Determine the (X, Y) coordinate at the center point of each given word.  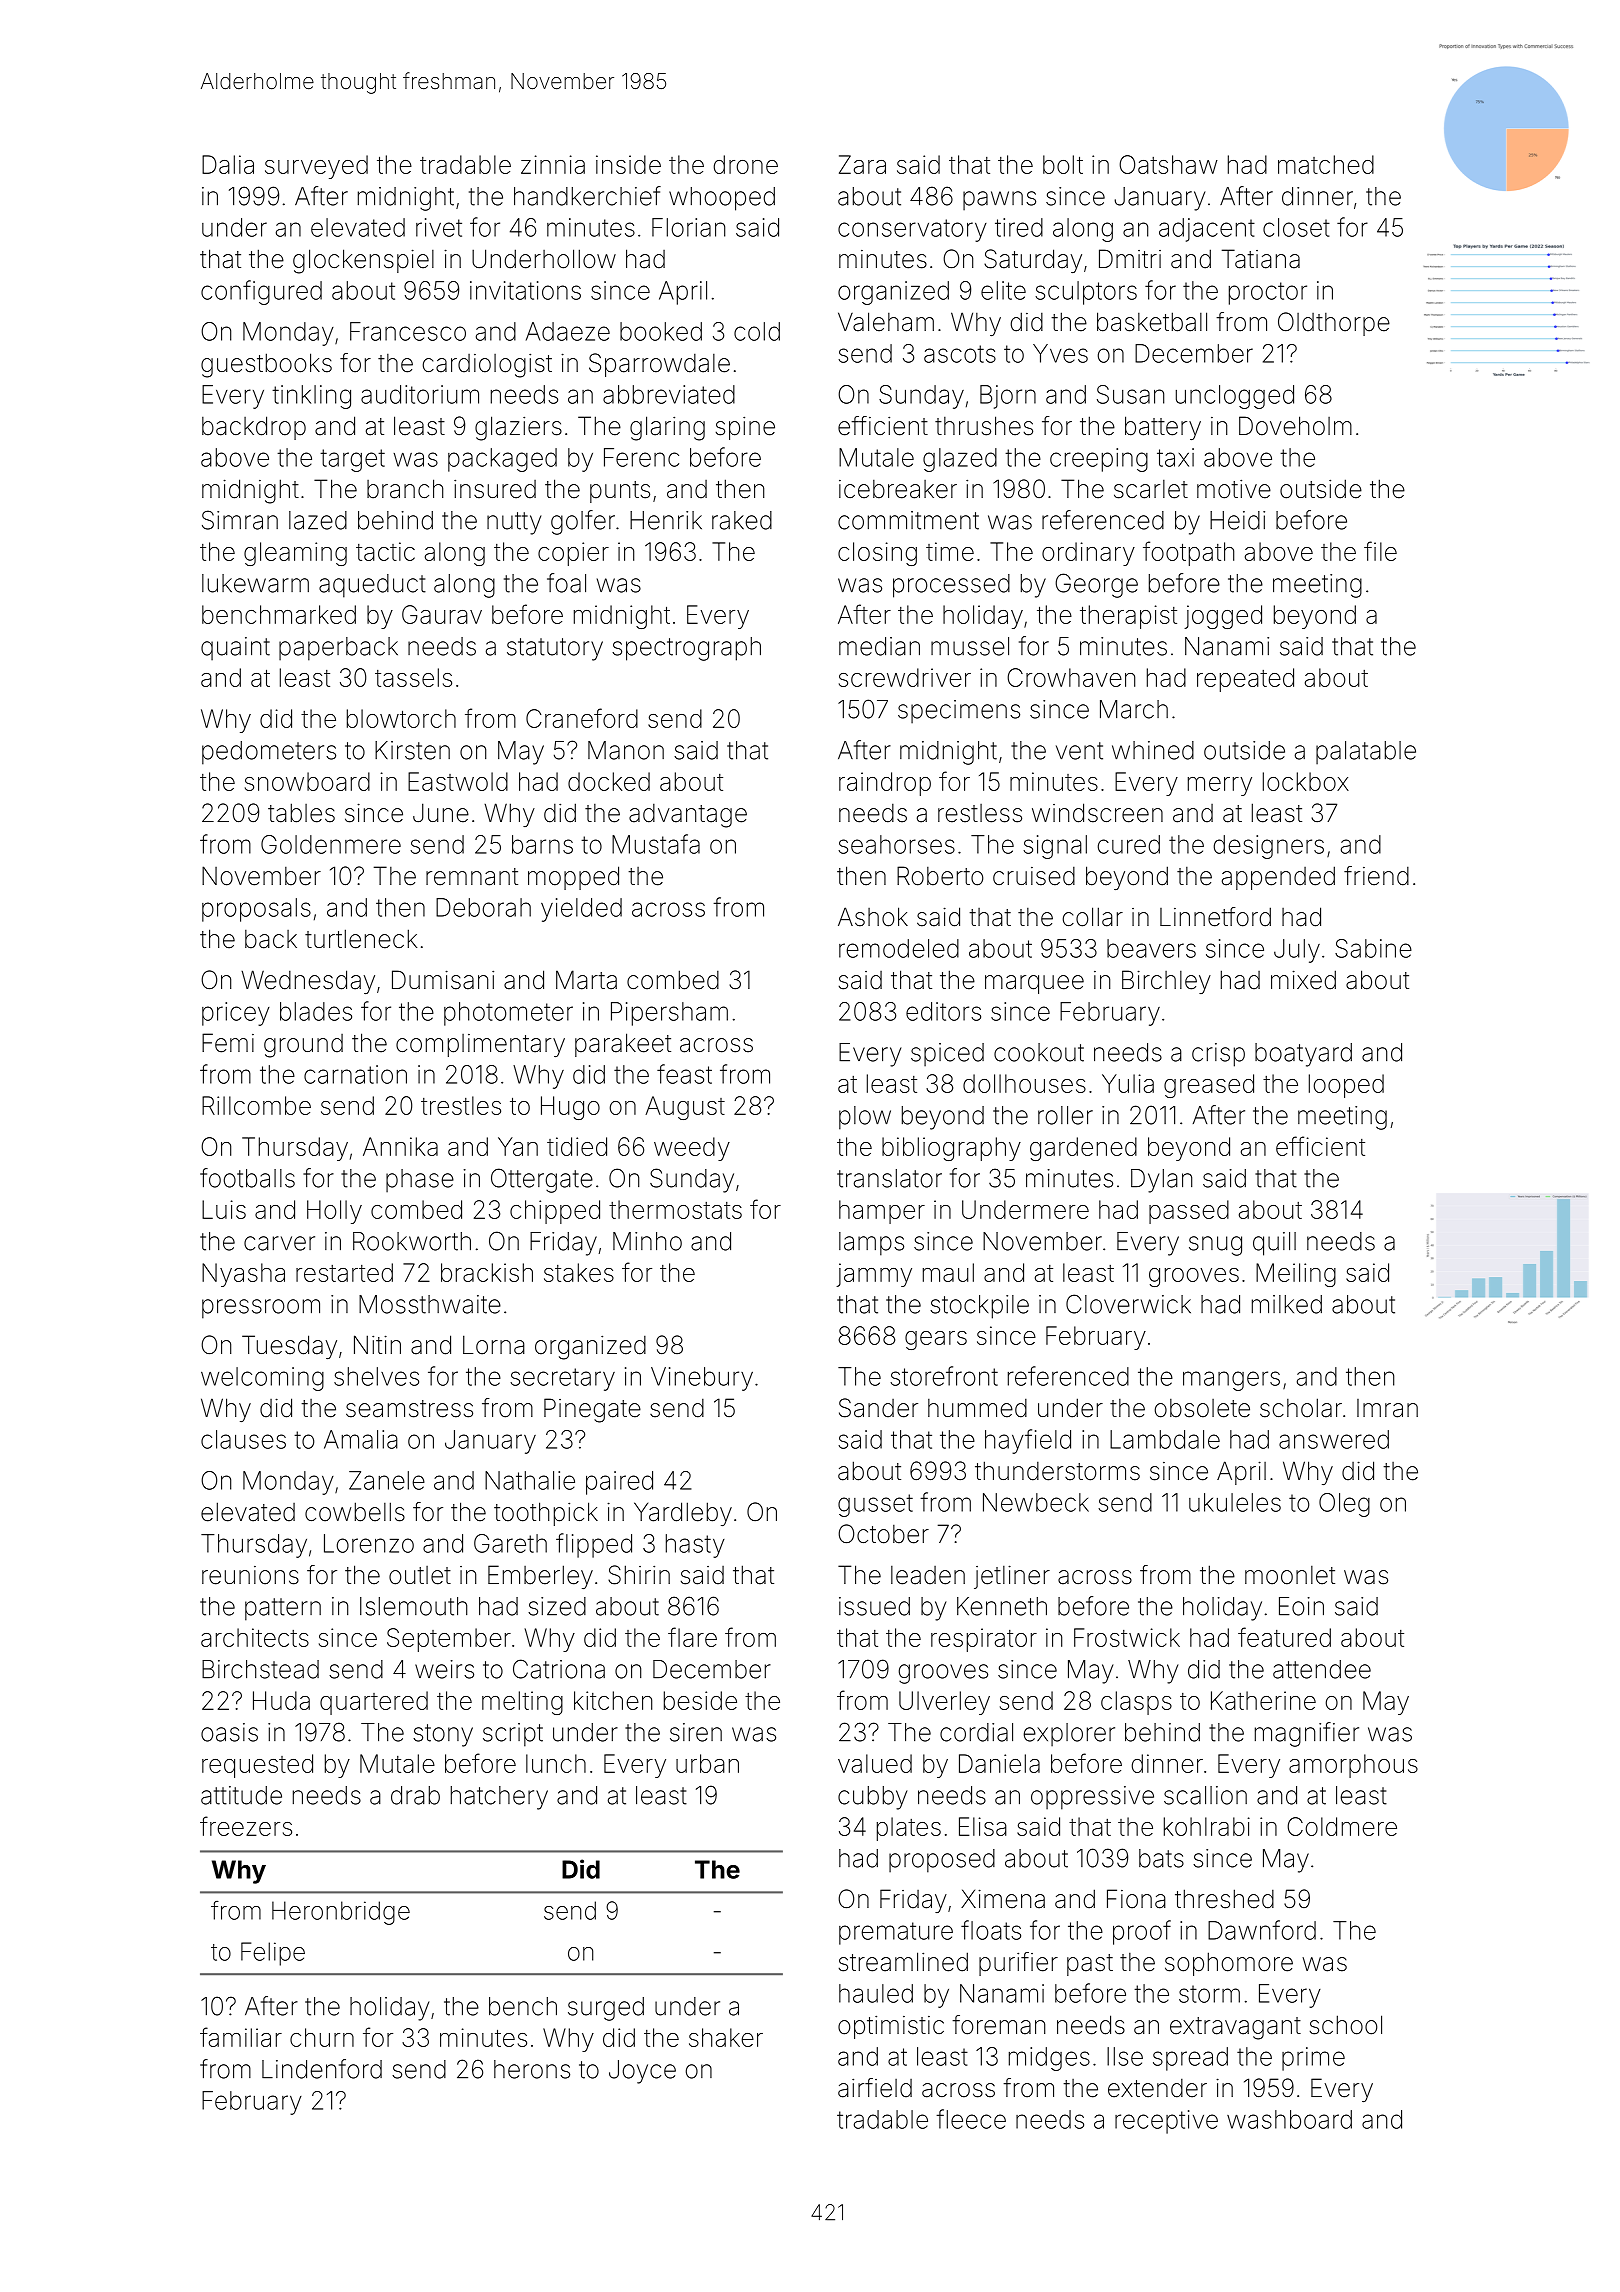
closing (877, 554)
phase (420, 1180)
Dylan (1161, 1181)
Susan (1130, 394)
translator (889, 1178)
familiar (241, 2037)
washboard (1289, 2119)
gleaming (295, 554)
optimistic (891, 2027)
